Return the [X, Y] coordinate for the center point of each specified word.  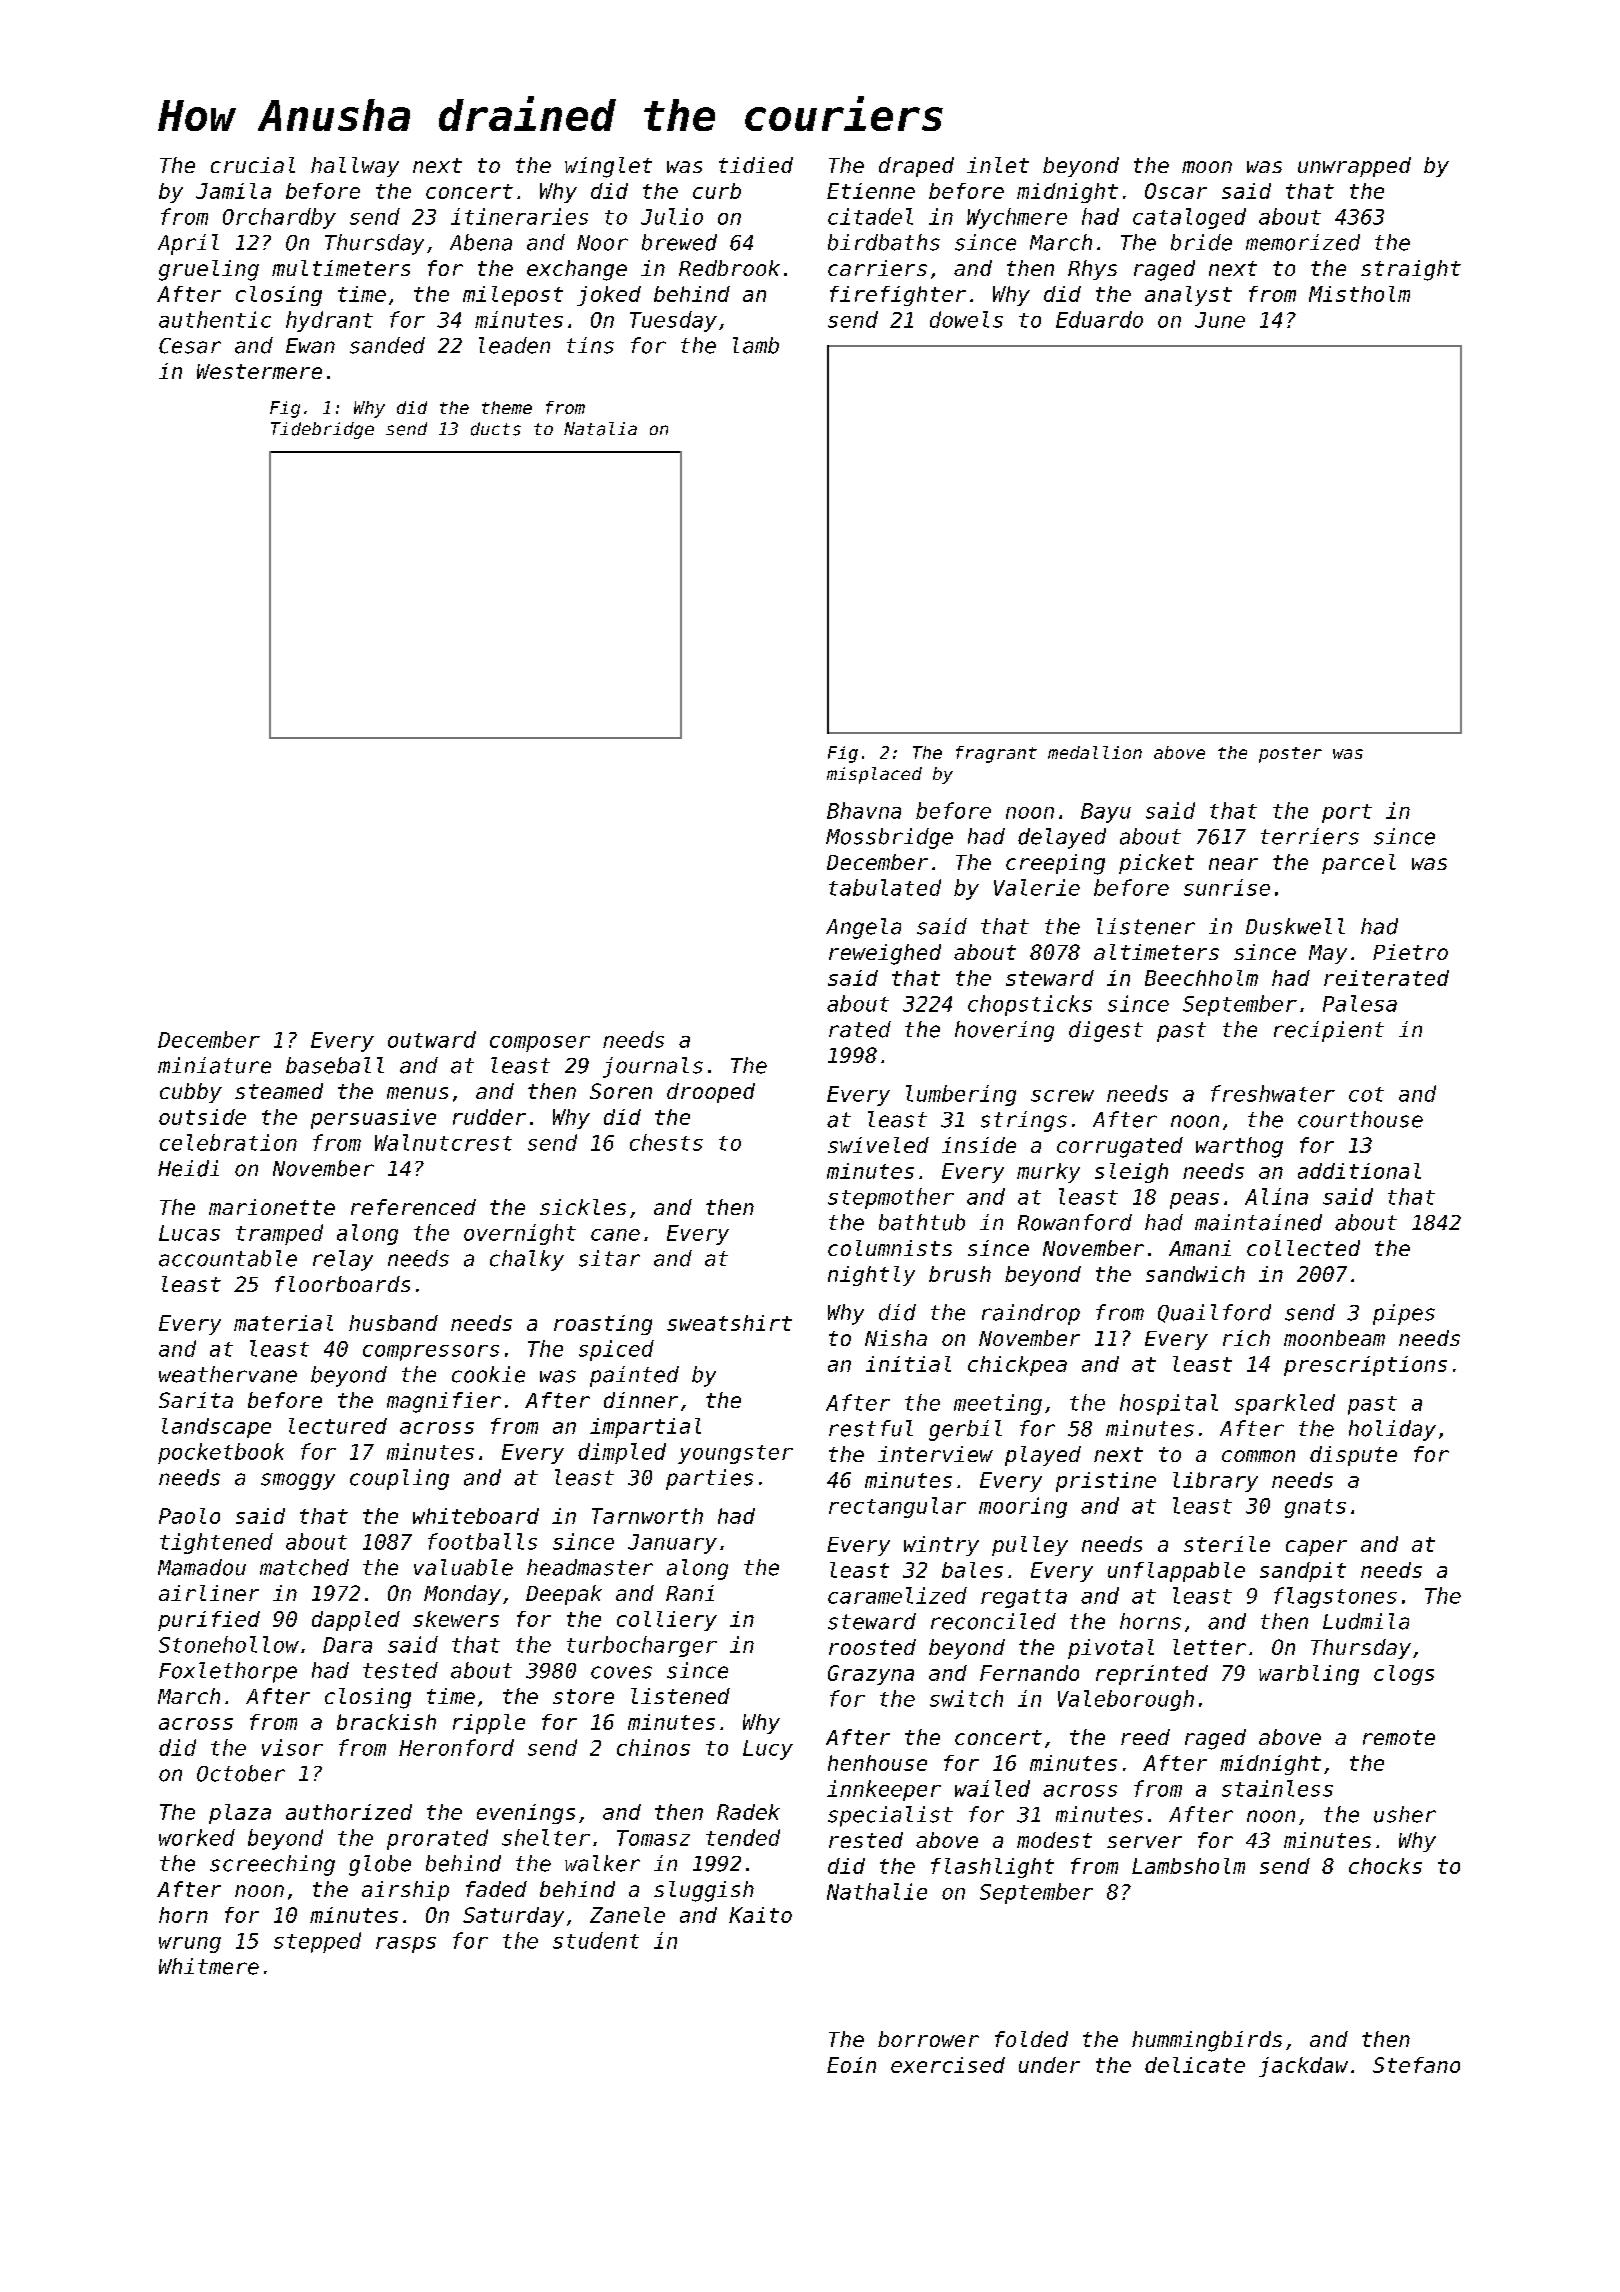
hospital [1169, 1404]
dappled [356, 1621]
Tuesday [673, 321]
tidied [756, 165]
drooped [711, 1093]
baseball [335, 1065]
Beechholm [1201, 978]
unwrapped [1354, 167]
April [188, 244]
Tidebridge [322, 430]
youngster [735, 1454]
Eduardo [1099, 319]
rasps [406, 1945]
